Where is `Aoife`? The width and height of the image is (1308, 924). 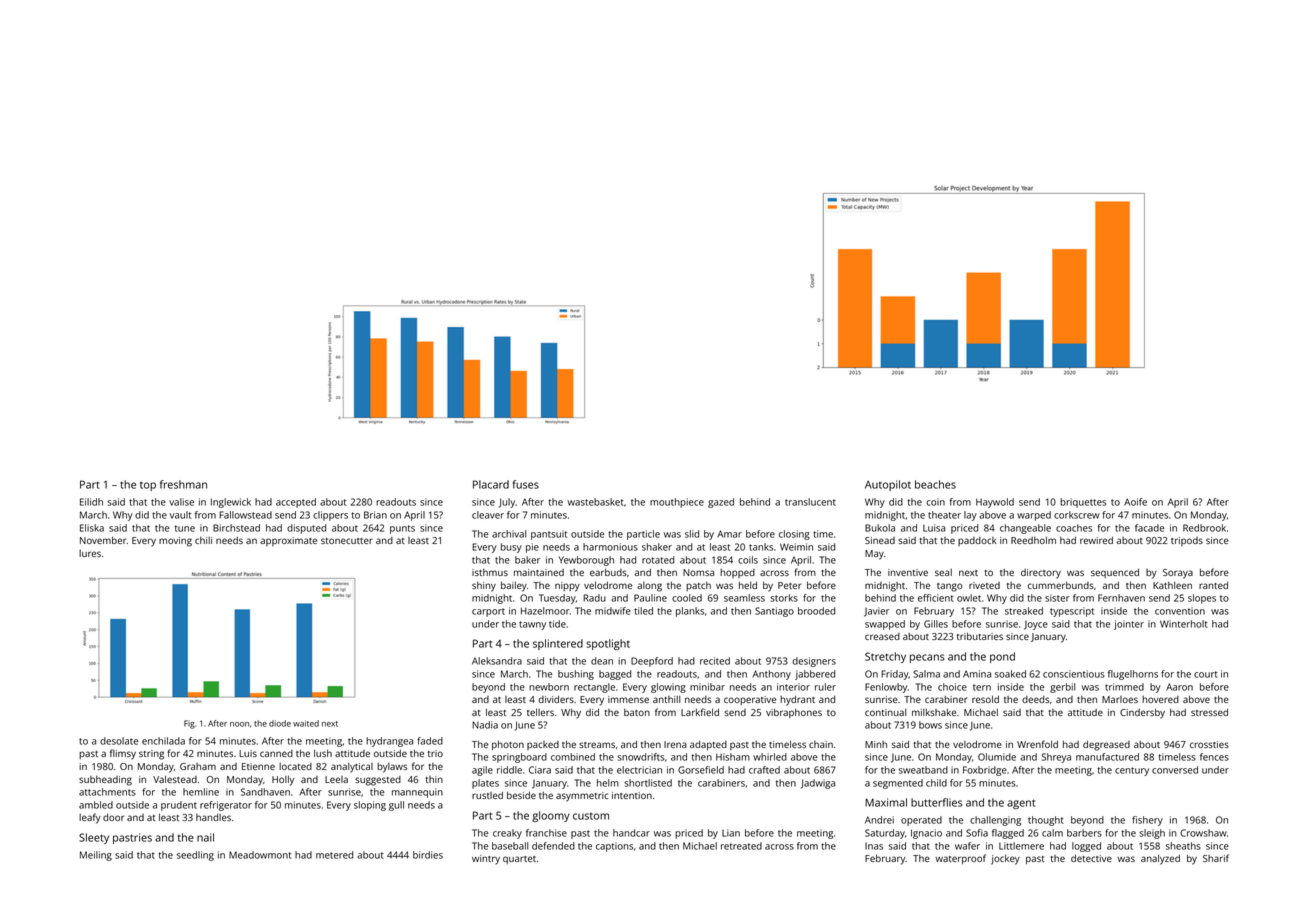 Aoife is located at coordinates (1135, 502).
